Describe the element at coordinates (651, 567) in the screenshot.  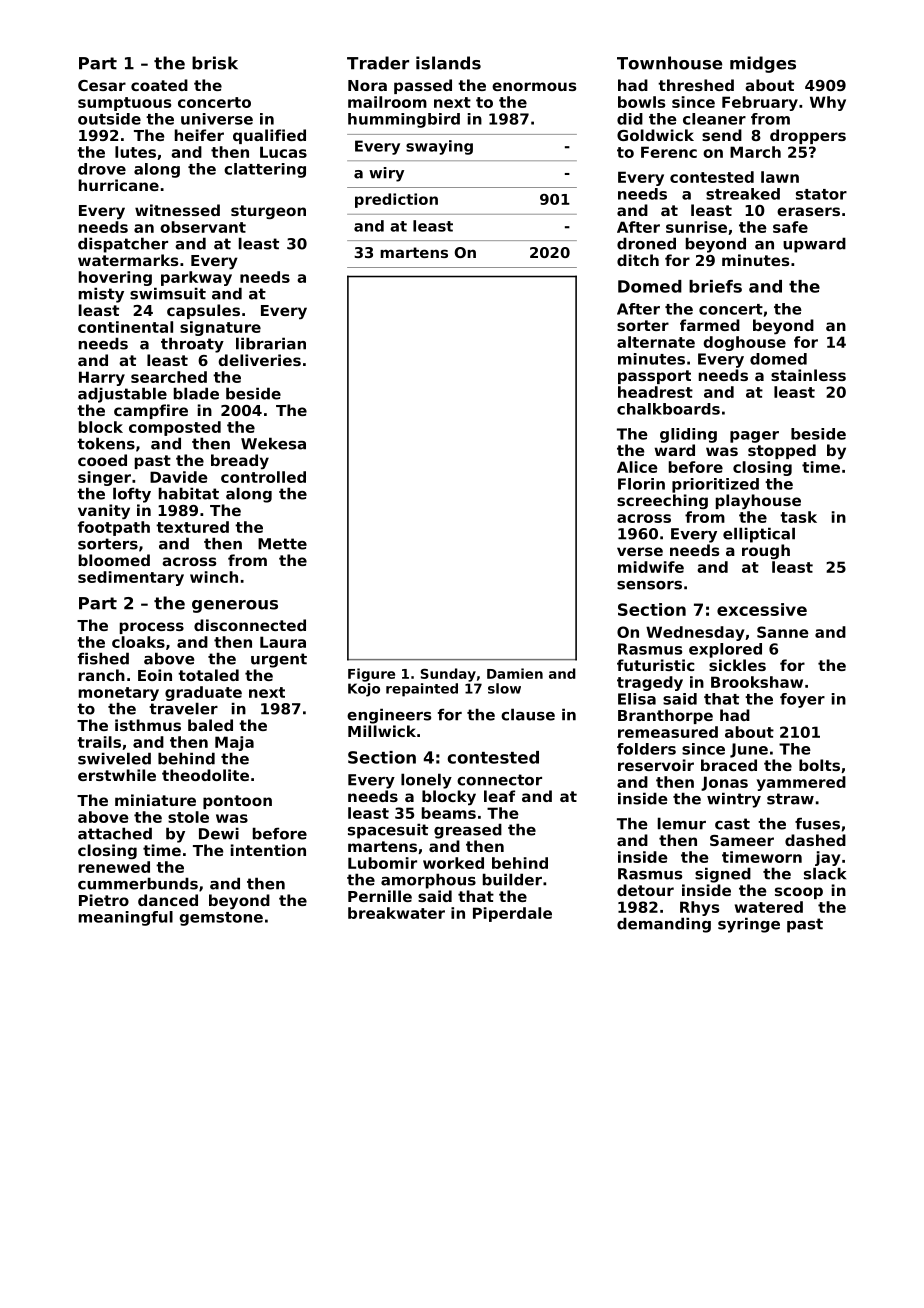
I see `midwife` at that location.
